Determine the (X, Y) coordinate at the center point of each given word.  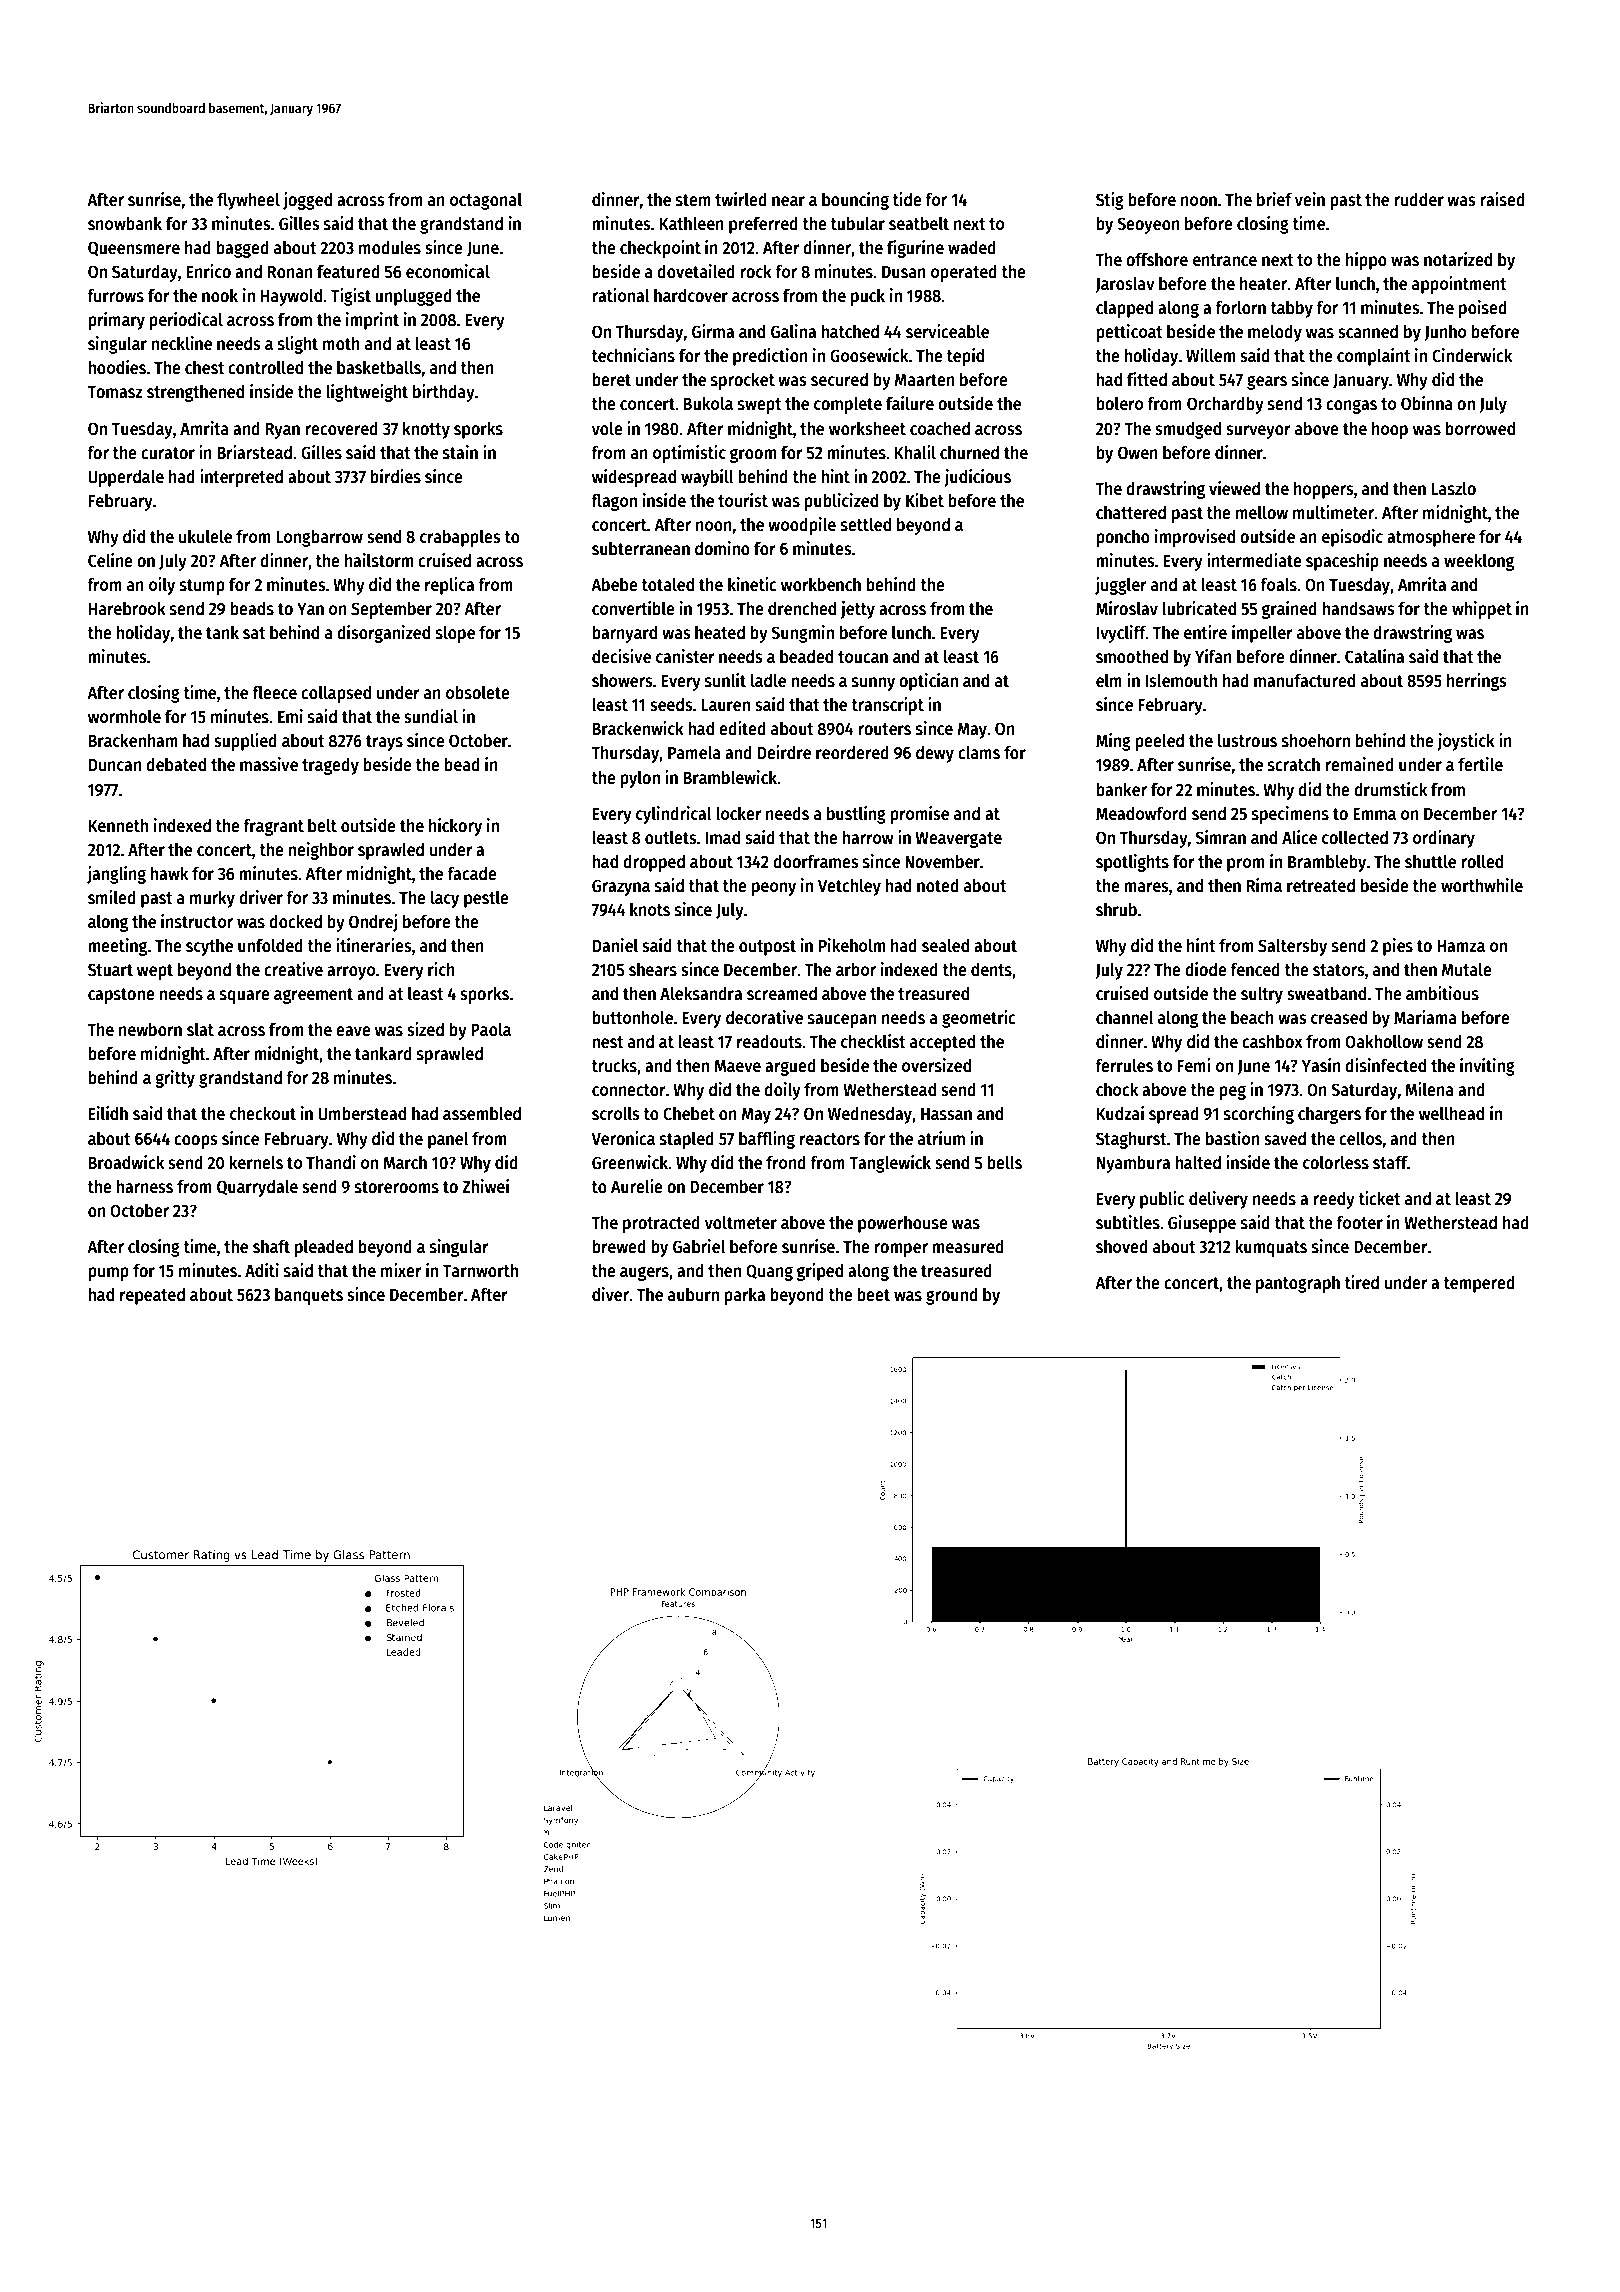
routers (884, 729)
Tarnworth (480, 1270)
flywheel (248, 201)
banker (1121, 789)
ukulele (205, 536)
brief (1274, 199)
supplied (245, 742)
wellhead (1451, 1113)
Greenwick (630, 1162)
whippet (1482, 610)
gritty (175, 1079)
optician (928, 682)
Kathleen (692, 223)
